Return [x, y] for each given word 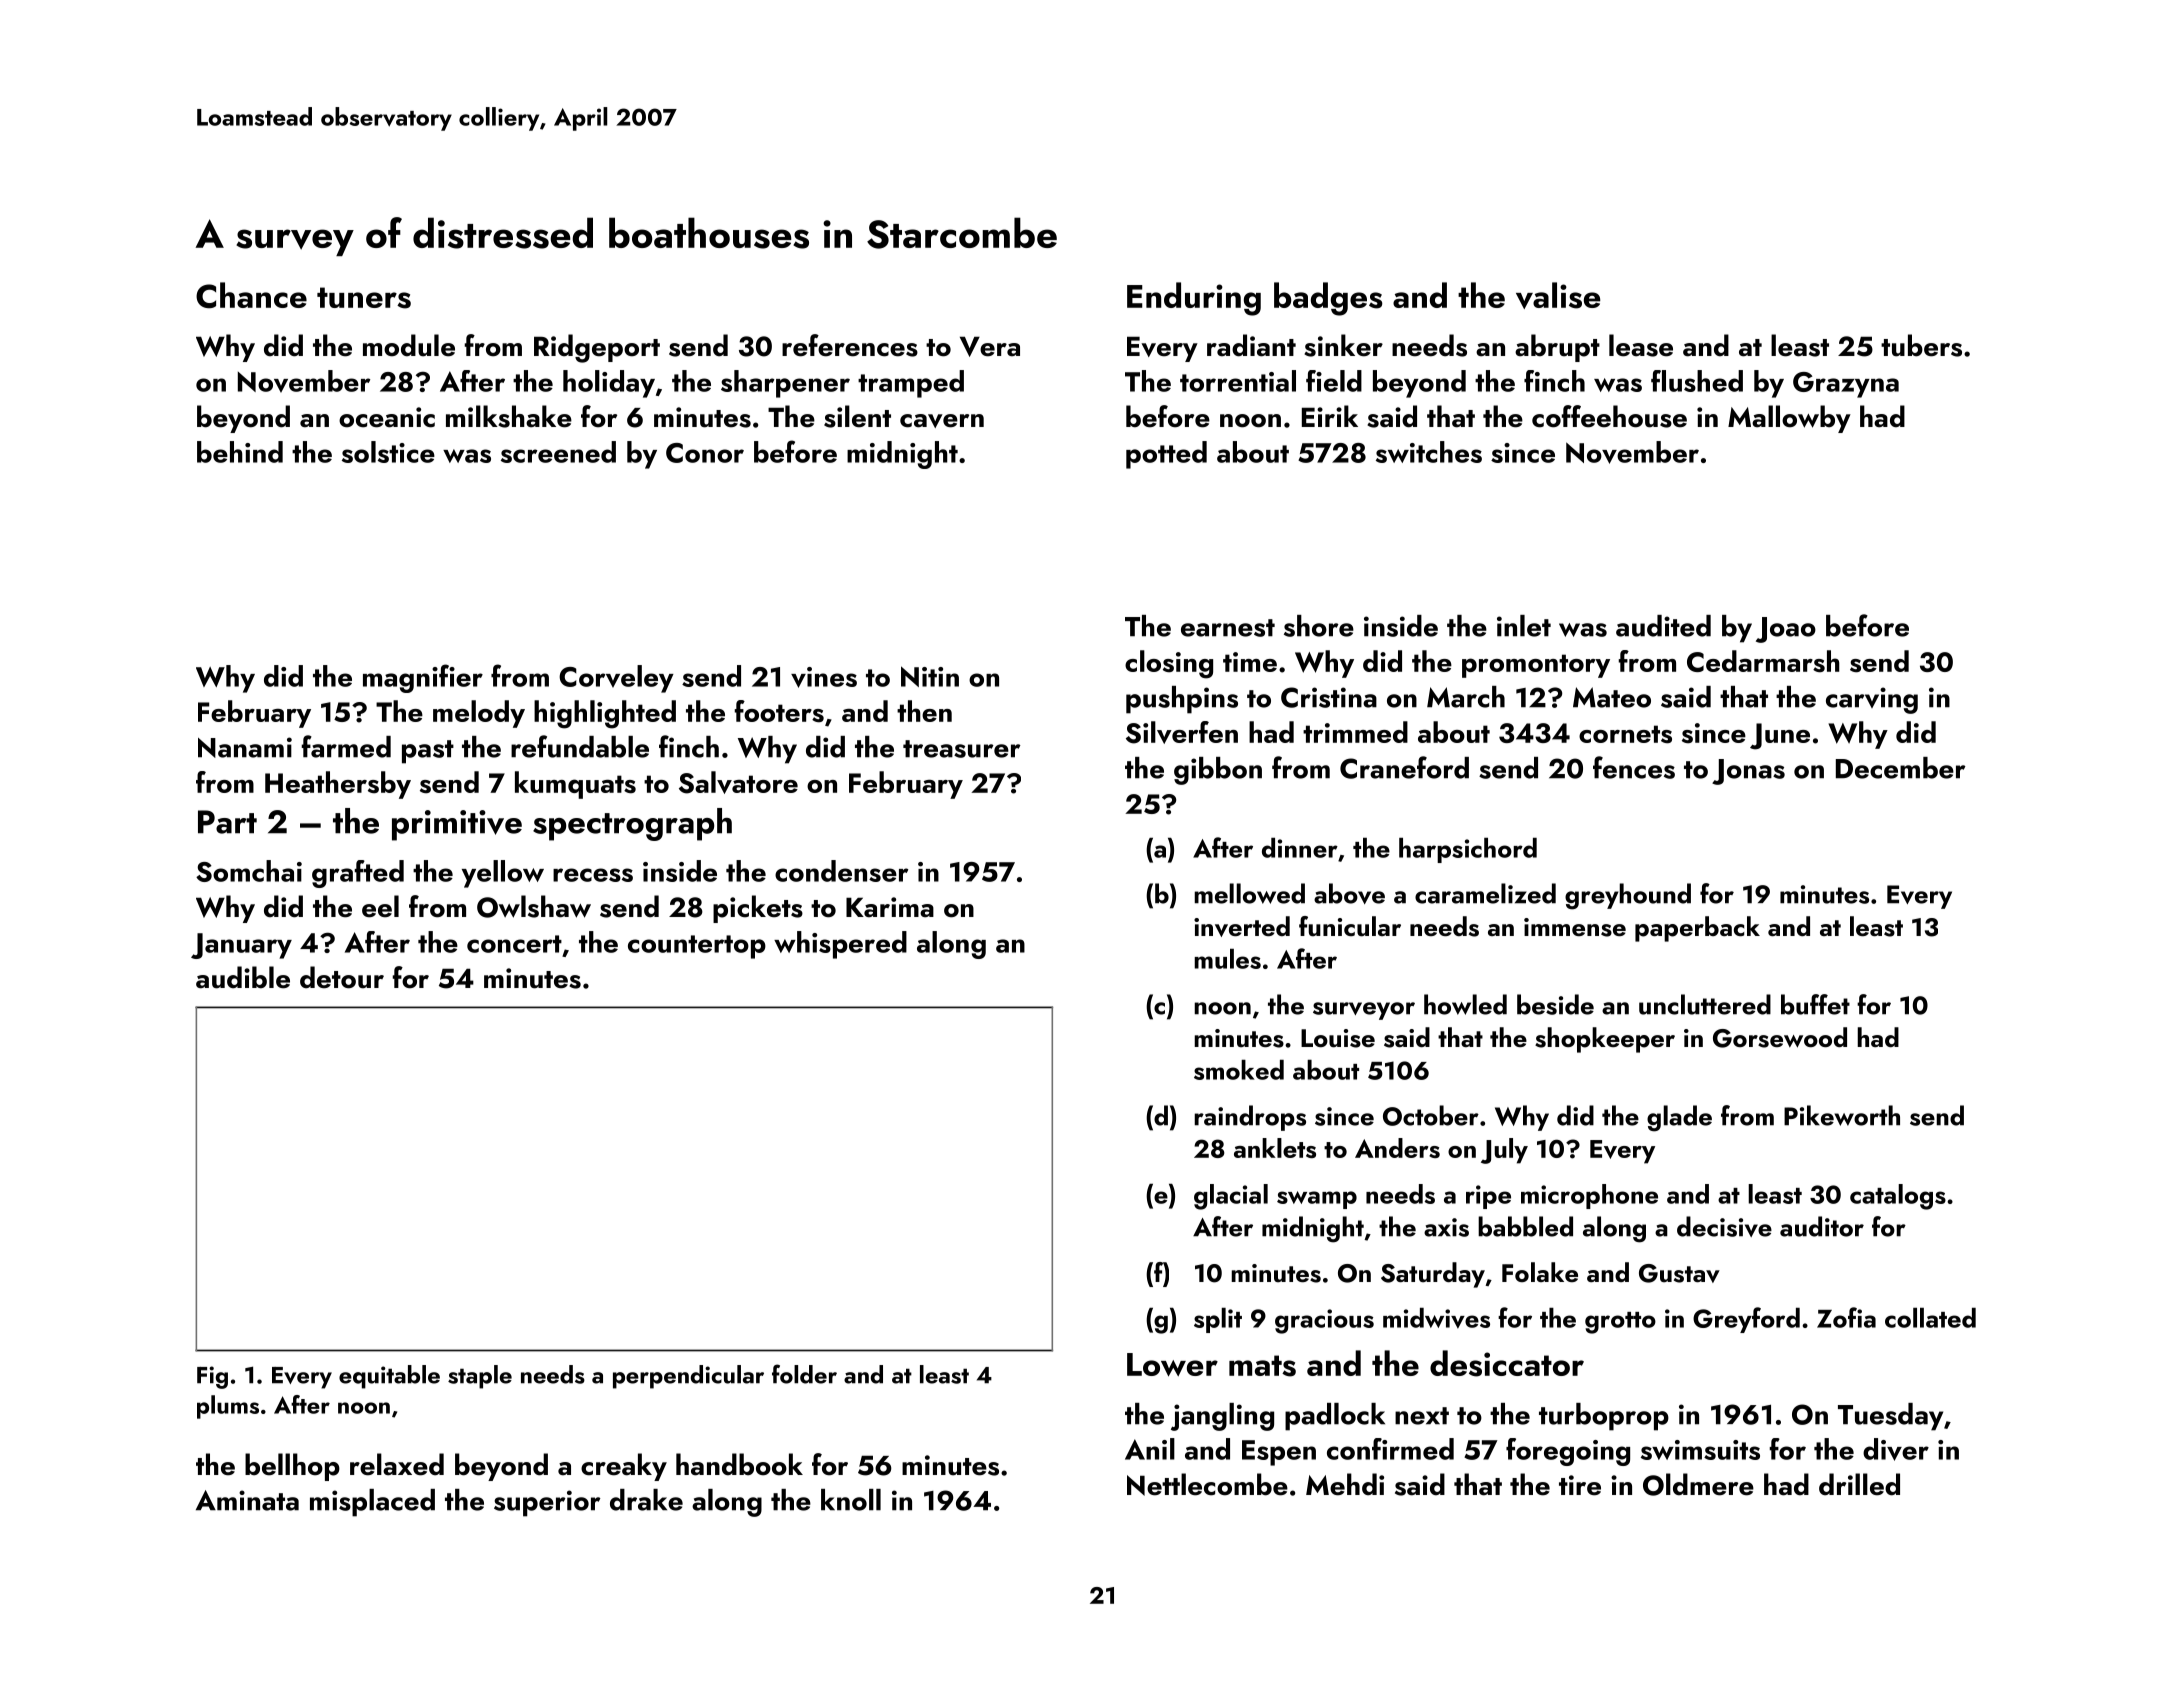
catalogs [1898, 1197]
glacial [1231, 1197]
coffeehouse [1609, 416]
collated [1930, 1318]
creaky [624, 1467]
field [1334, 381]
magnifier [423, 678]
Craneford [1404, 767]
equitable [389, 1377]
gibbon [1218, 771]
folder [804, 1374]
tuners [364, 298]
